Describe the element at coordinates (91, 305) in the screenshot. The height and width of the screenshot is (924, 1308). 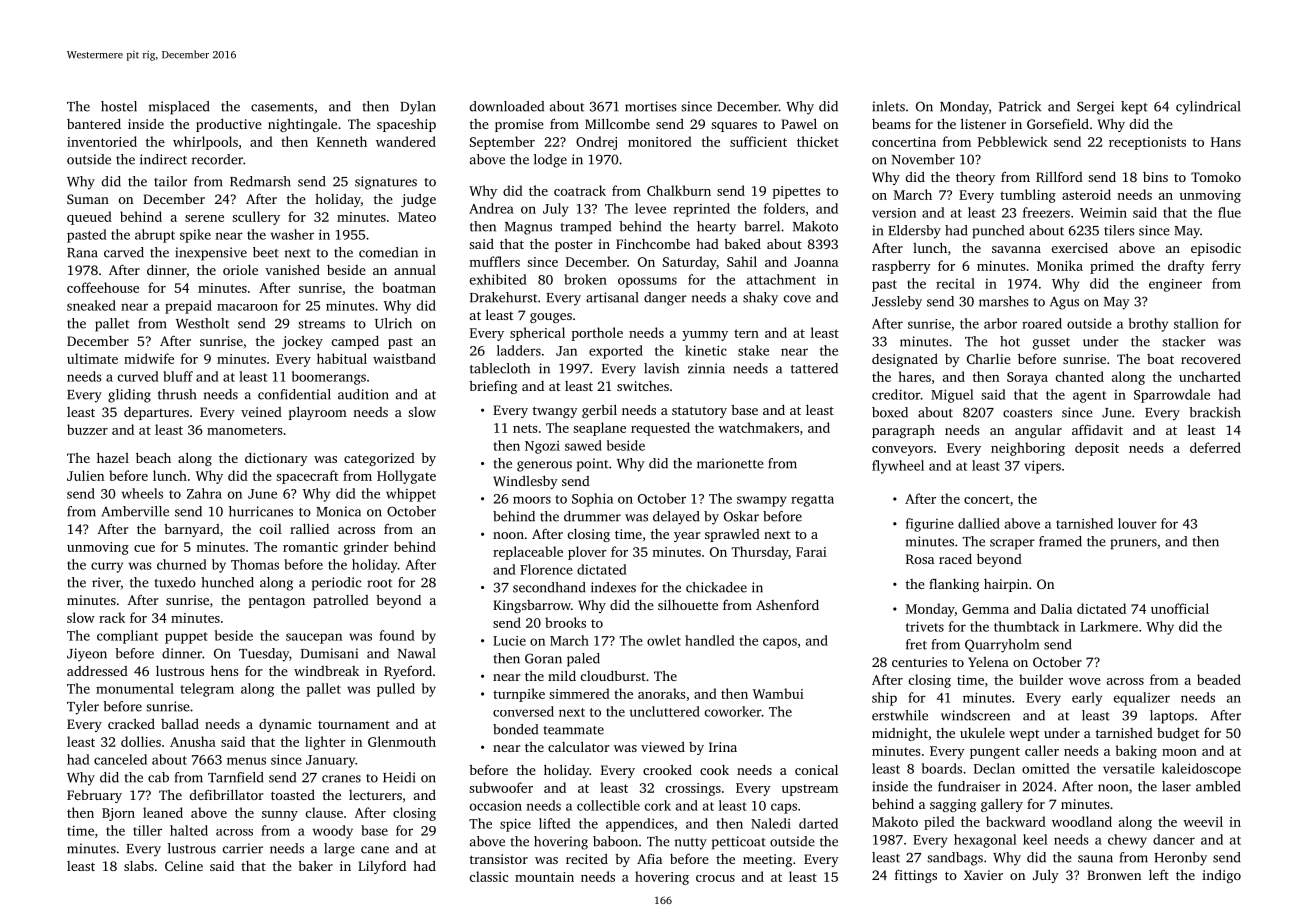
I see `sneaked` at that location.
